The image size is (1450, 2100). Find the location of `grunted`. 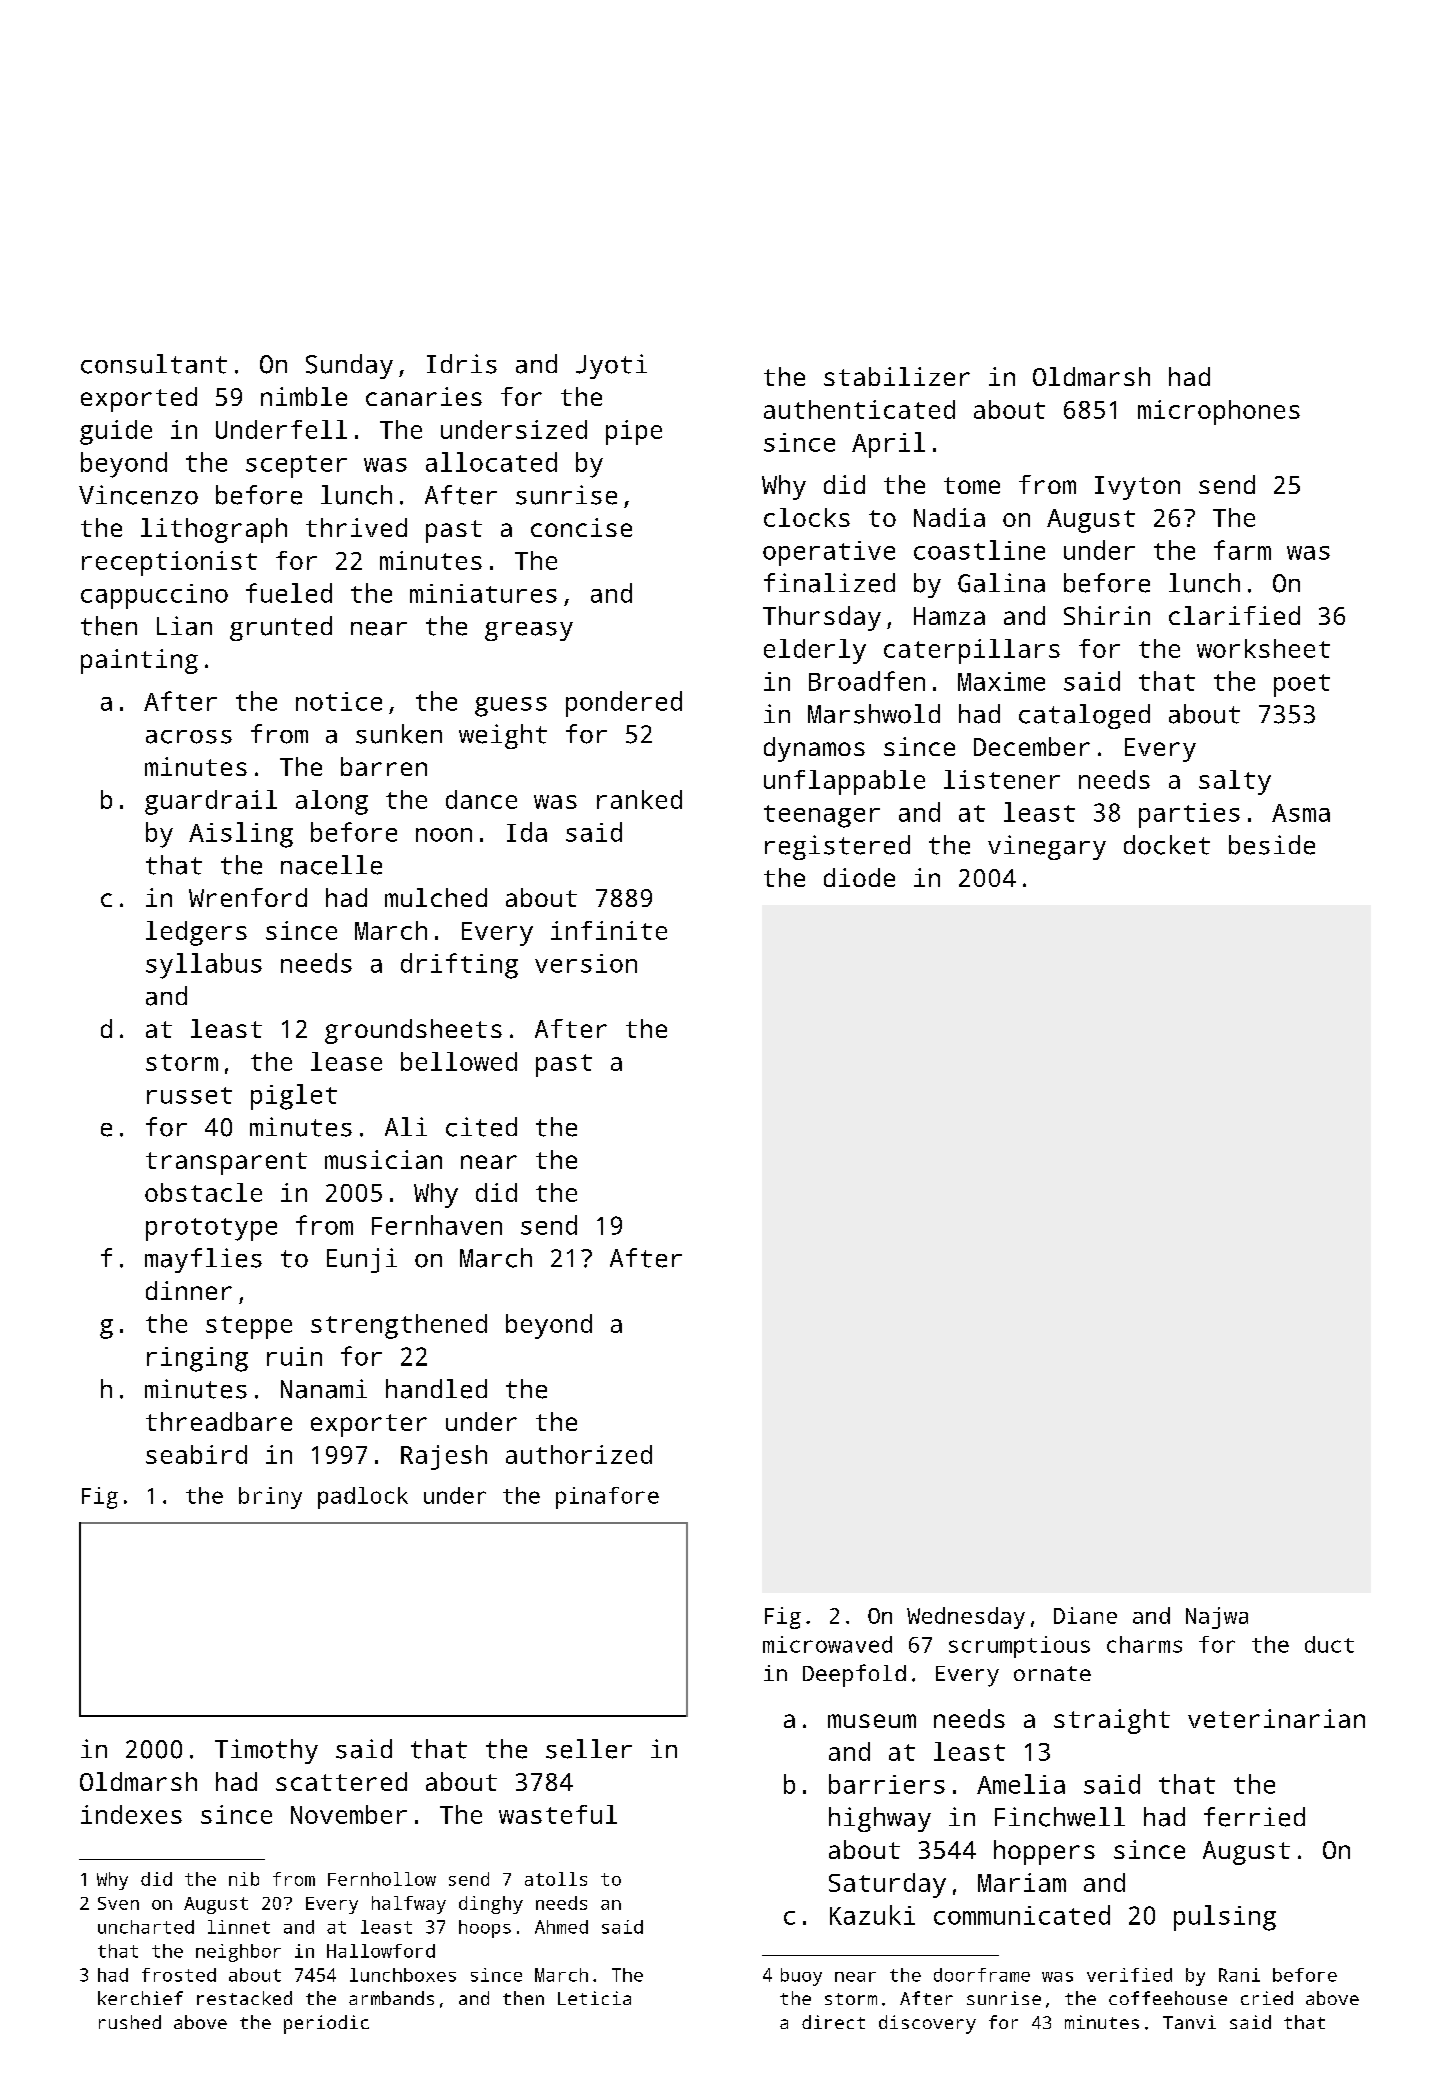

grunted is located at coordinates (281, 628).
